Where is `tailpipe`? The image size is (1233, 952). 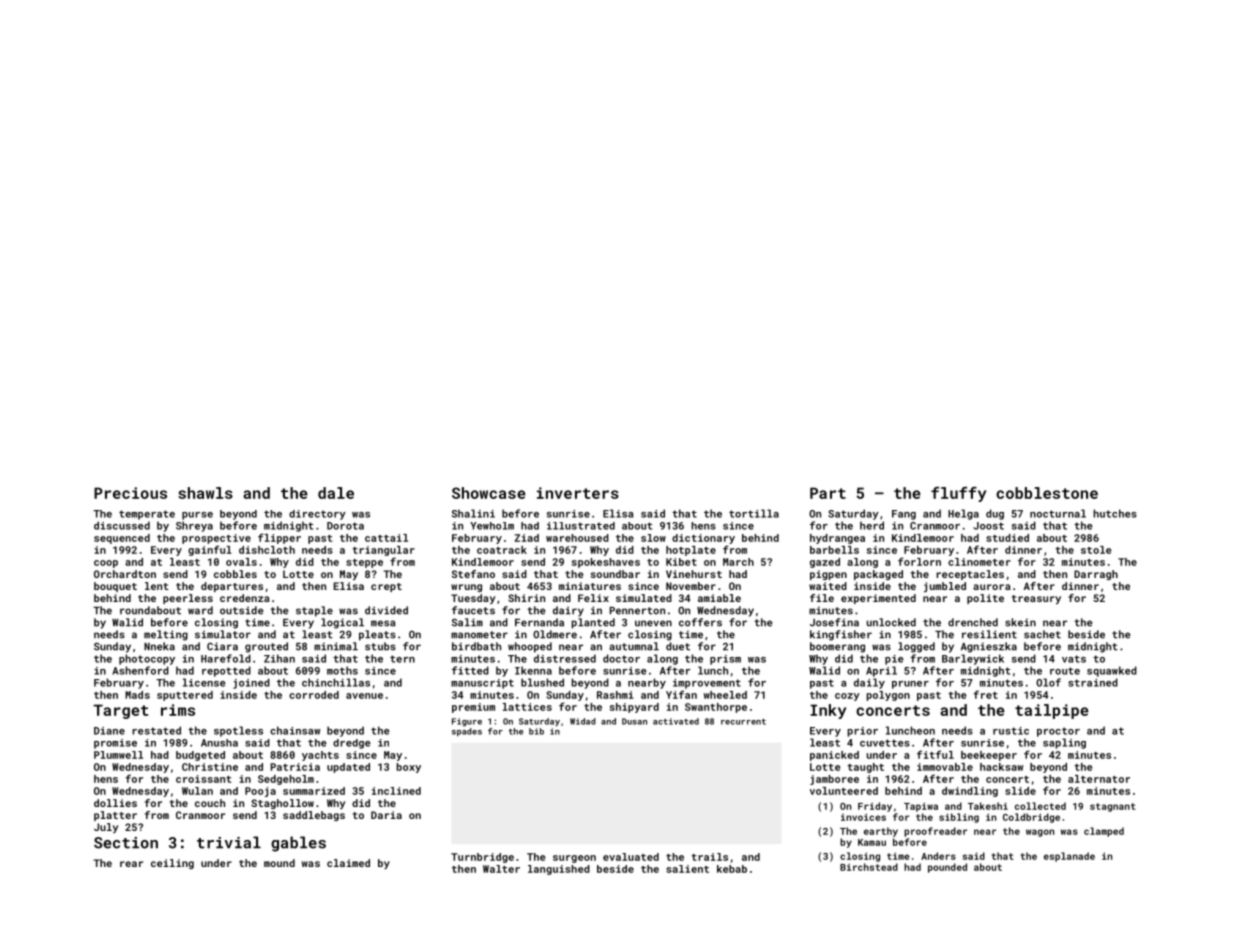 tailpipe is located at coordinates (1052, 711).
